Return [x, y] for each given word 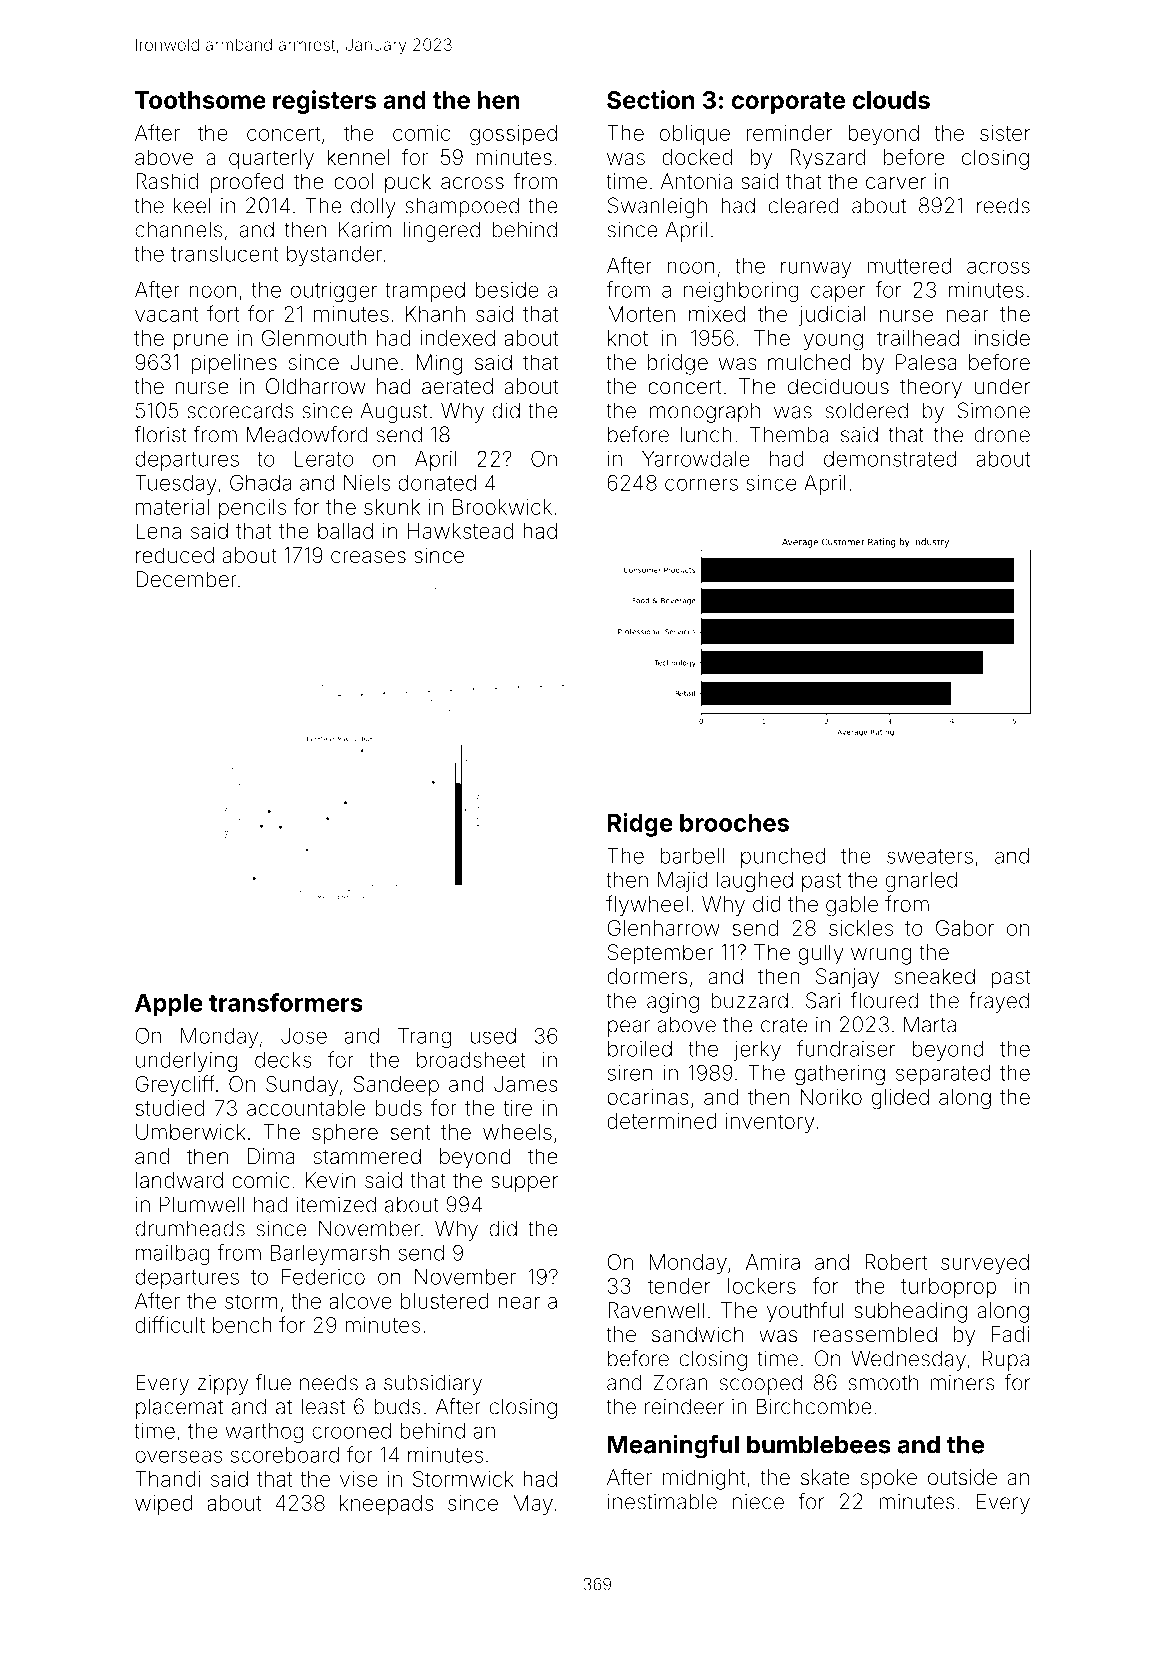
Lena [158, 531]
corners [701, 484]
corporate [788, 103]
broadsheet [471, 1060]
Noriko [831, 1097]
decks [283, 1060]
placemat [179, 1408]
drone [1002, 434]
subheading [910, 1312]
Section [651, 99]
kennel [358, 157]
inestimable [662, 1501]
